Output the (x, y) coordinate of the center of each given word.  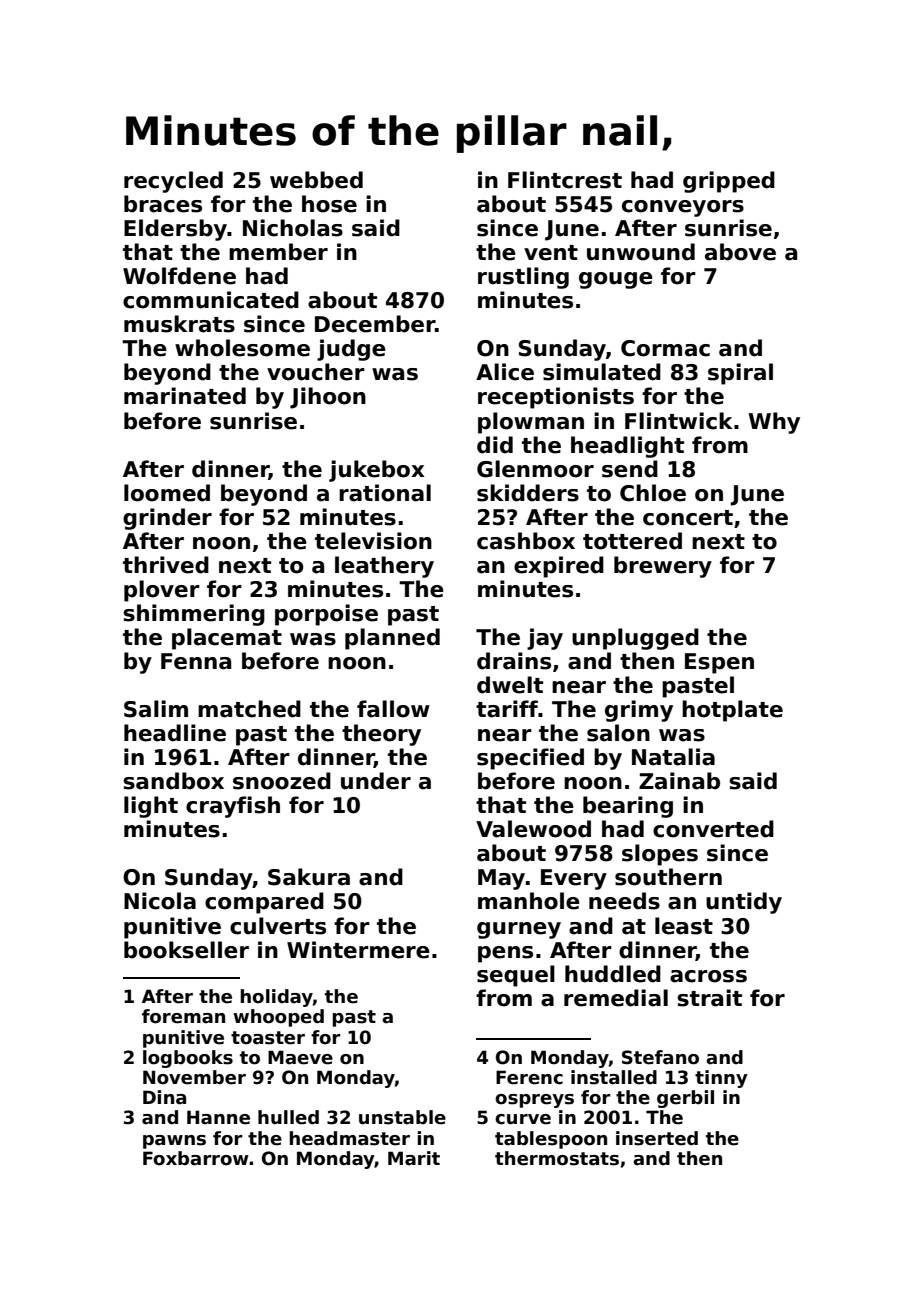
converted (713, 829)
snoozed (282, 781)
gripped (729, 182)
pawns (174, 1142)
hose (329, 204)
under (376, 781)
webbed (316, 180)
